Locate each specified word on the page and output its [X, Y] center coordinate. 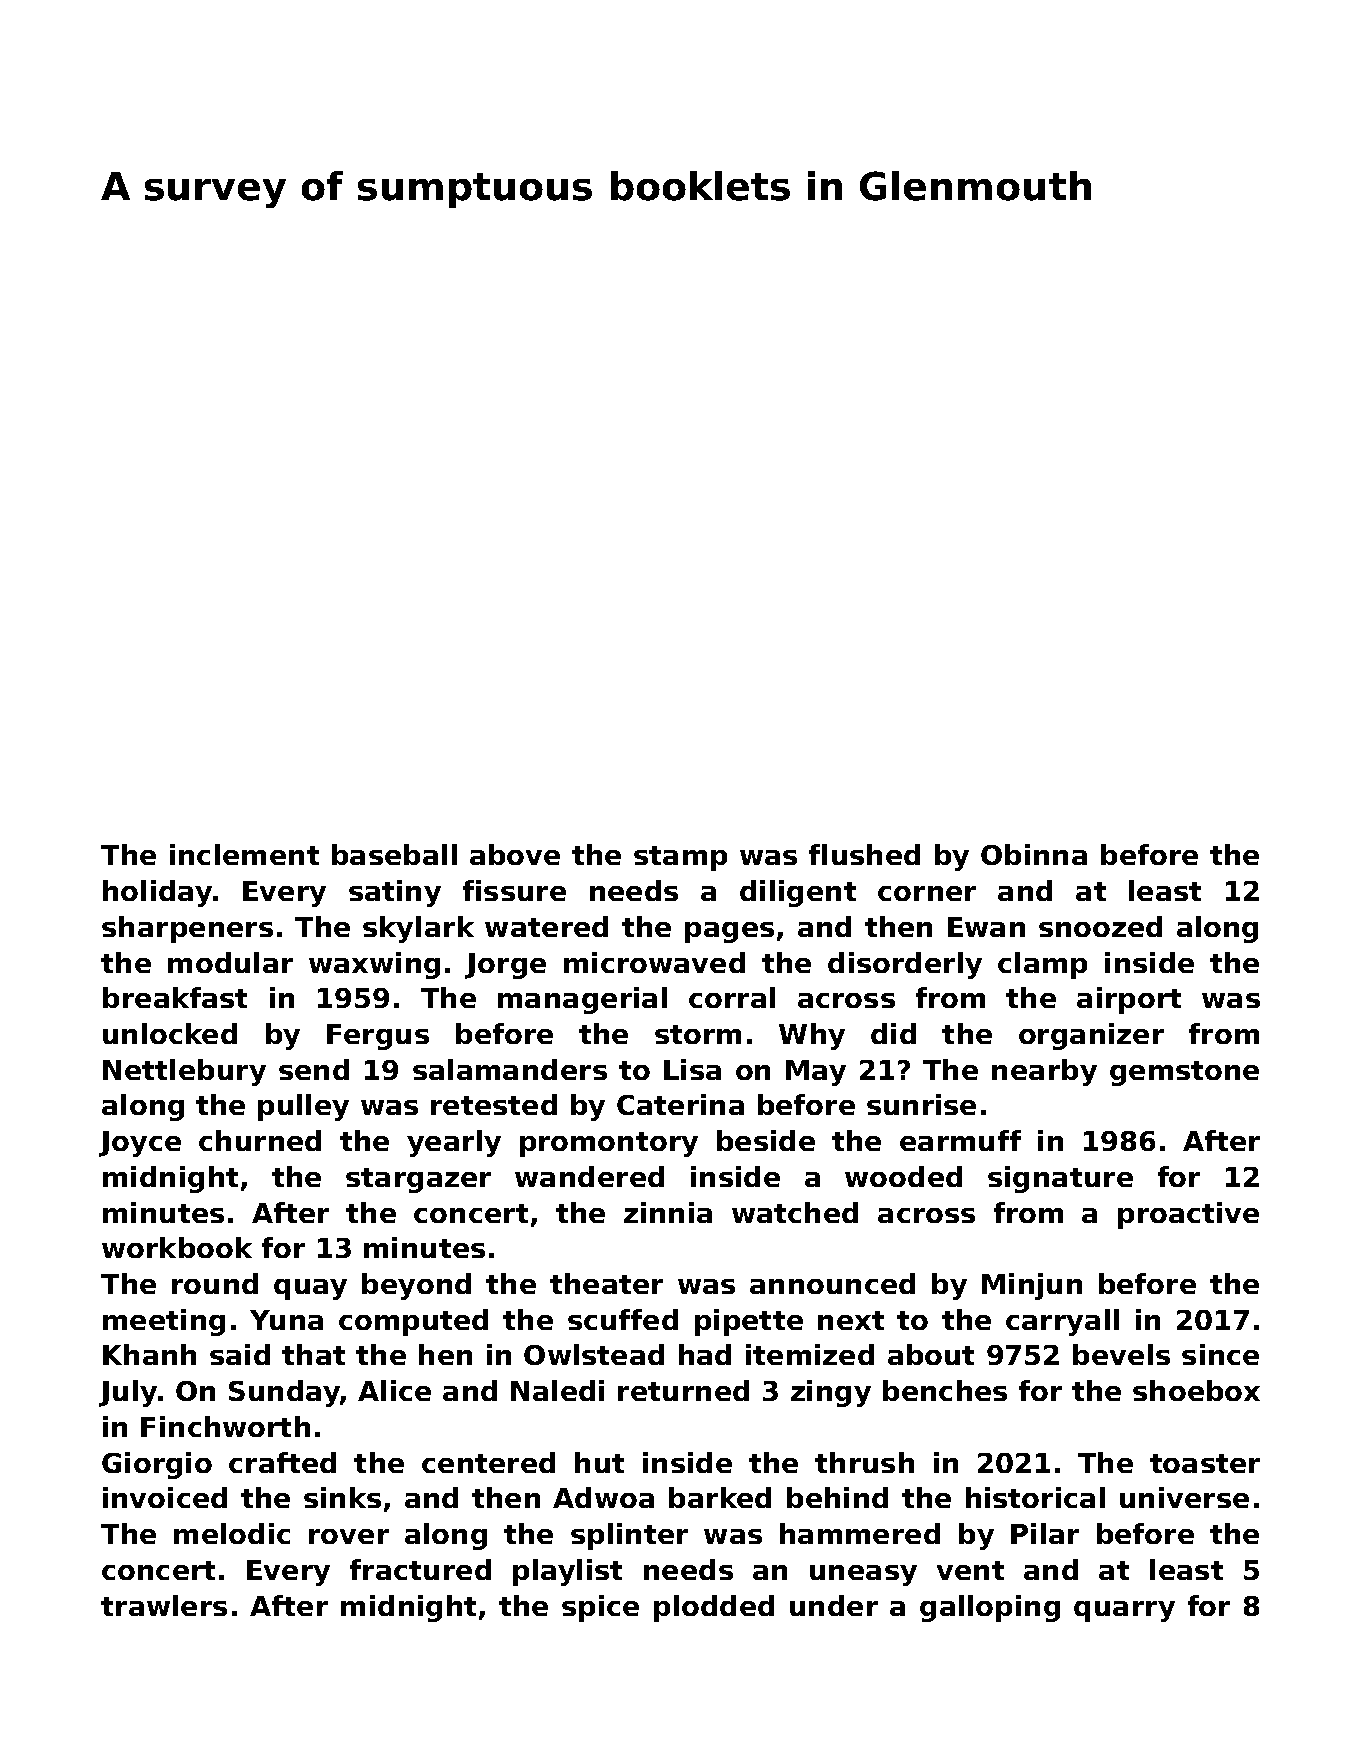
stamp [680, 858]
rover [349, 1536]
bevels [1121, 1354]
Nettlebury [184, 1072]
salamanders [510, 1069]
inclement [244, 854]
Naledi [557, 1390]
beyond [416, 1286]
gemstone [1184, 1073]
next [851, 1320]
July [128, 1393]
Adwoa [603, 1497]
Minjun [1032, 1286]
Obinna [1034, 854]
